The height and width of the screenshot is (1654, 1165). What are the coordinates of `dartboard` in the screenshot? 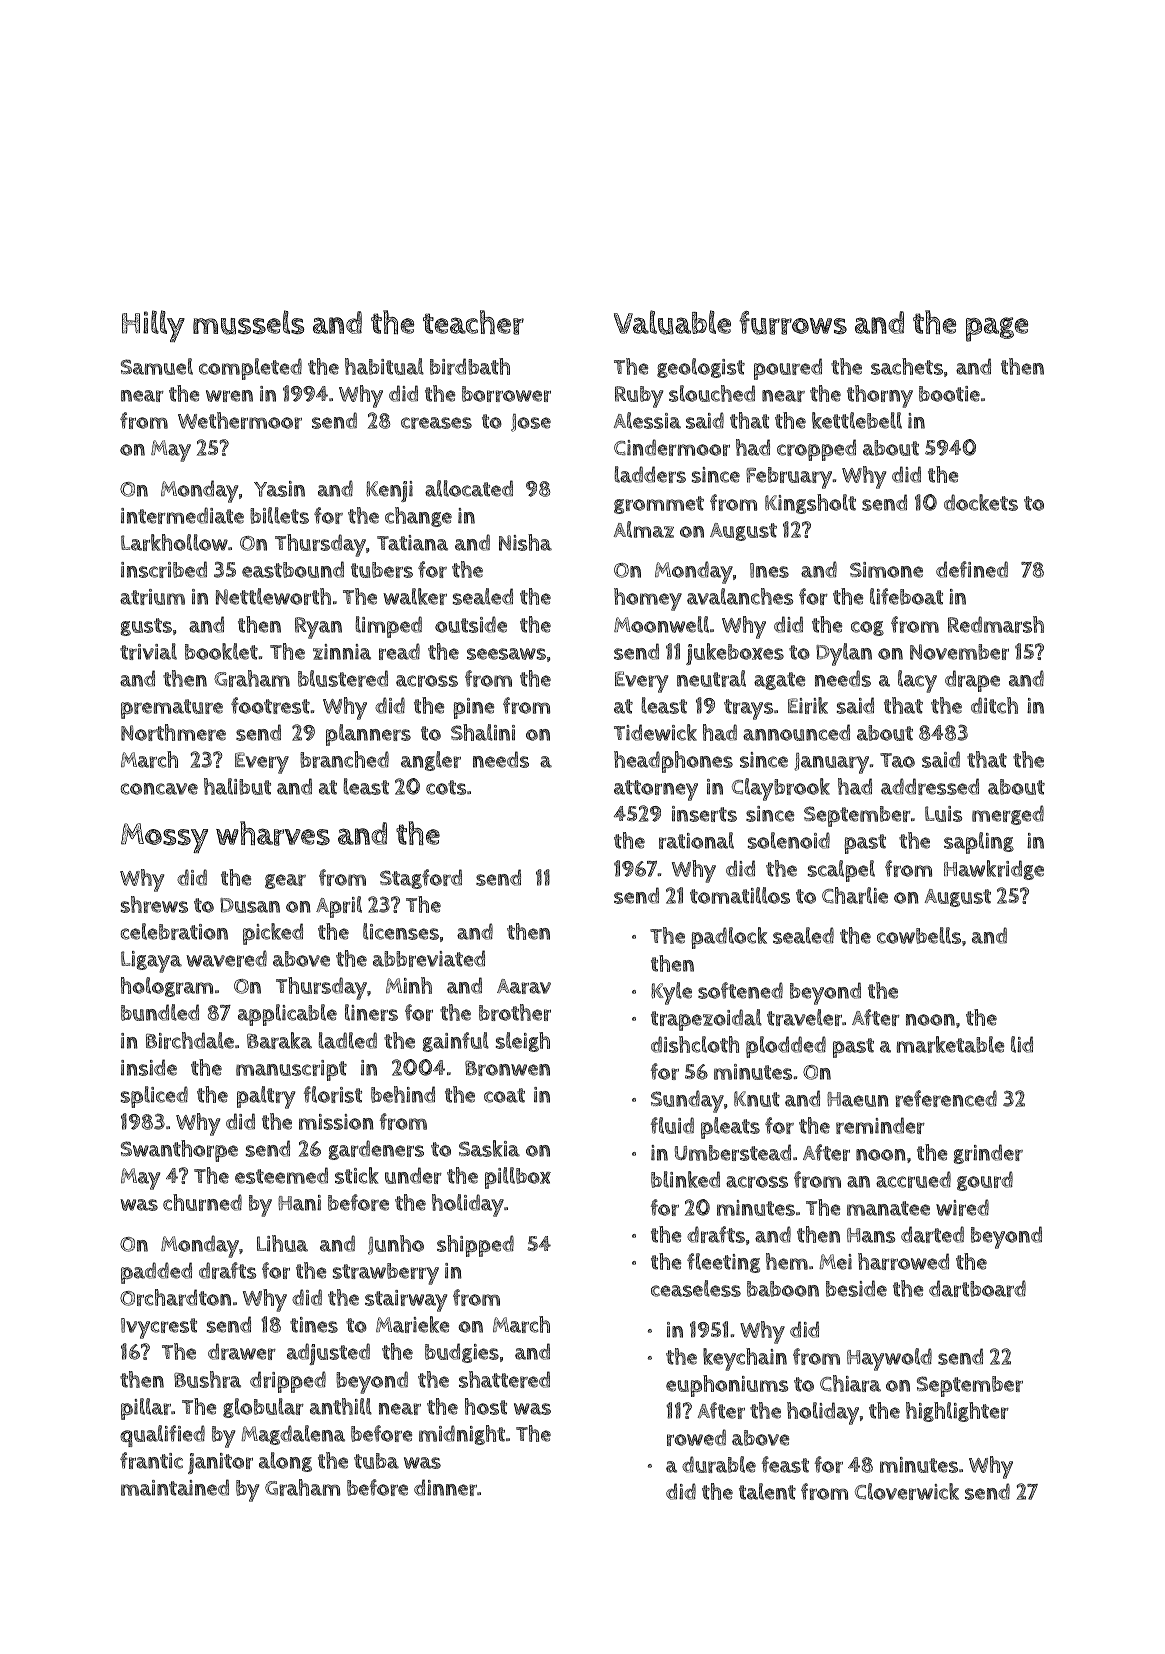 It's located at (977, 1288).
